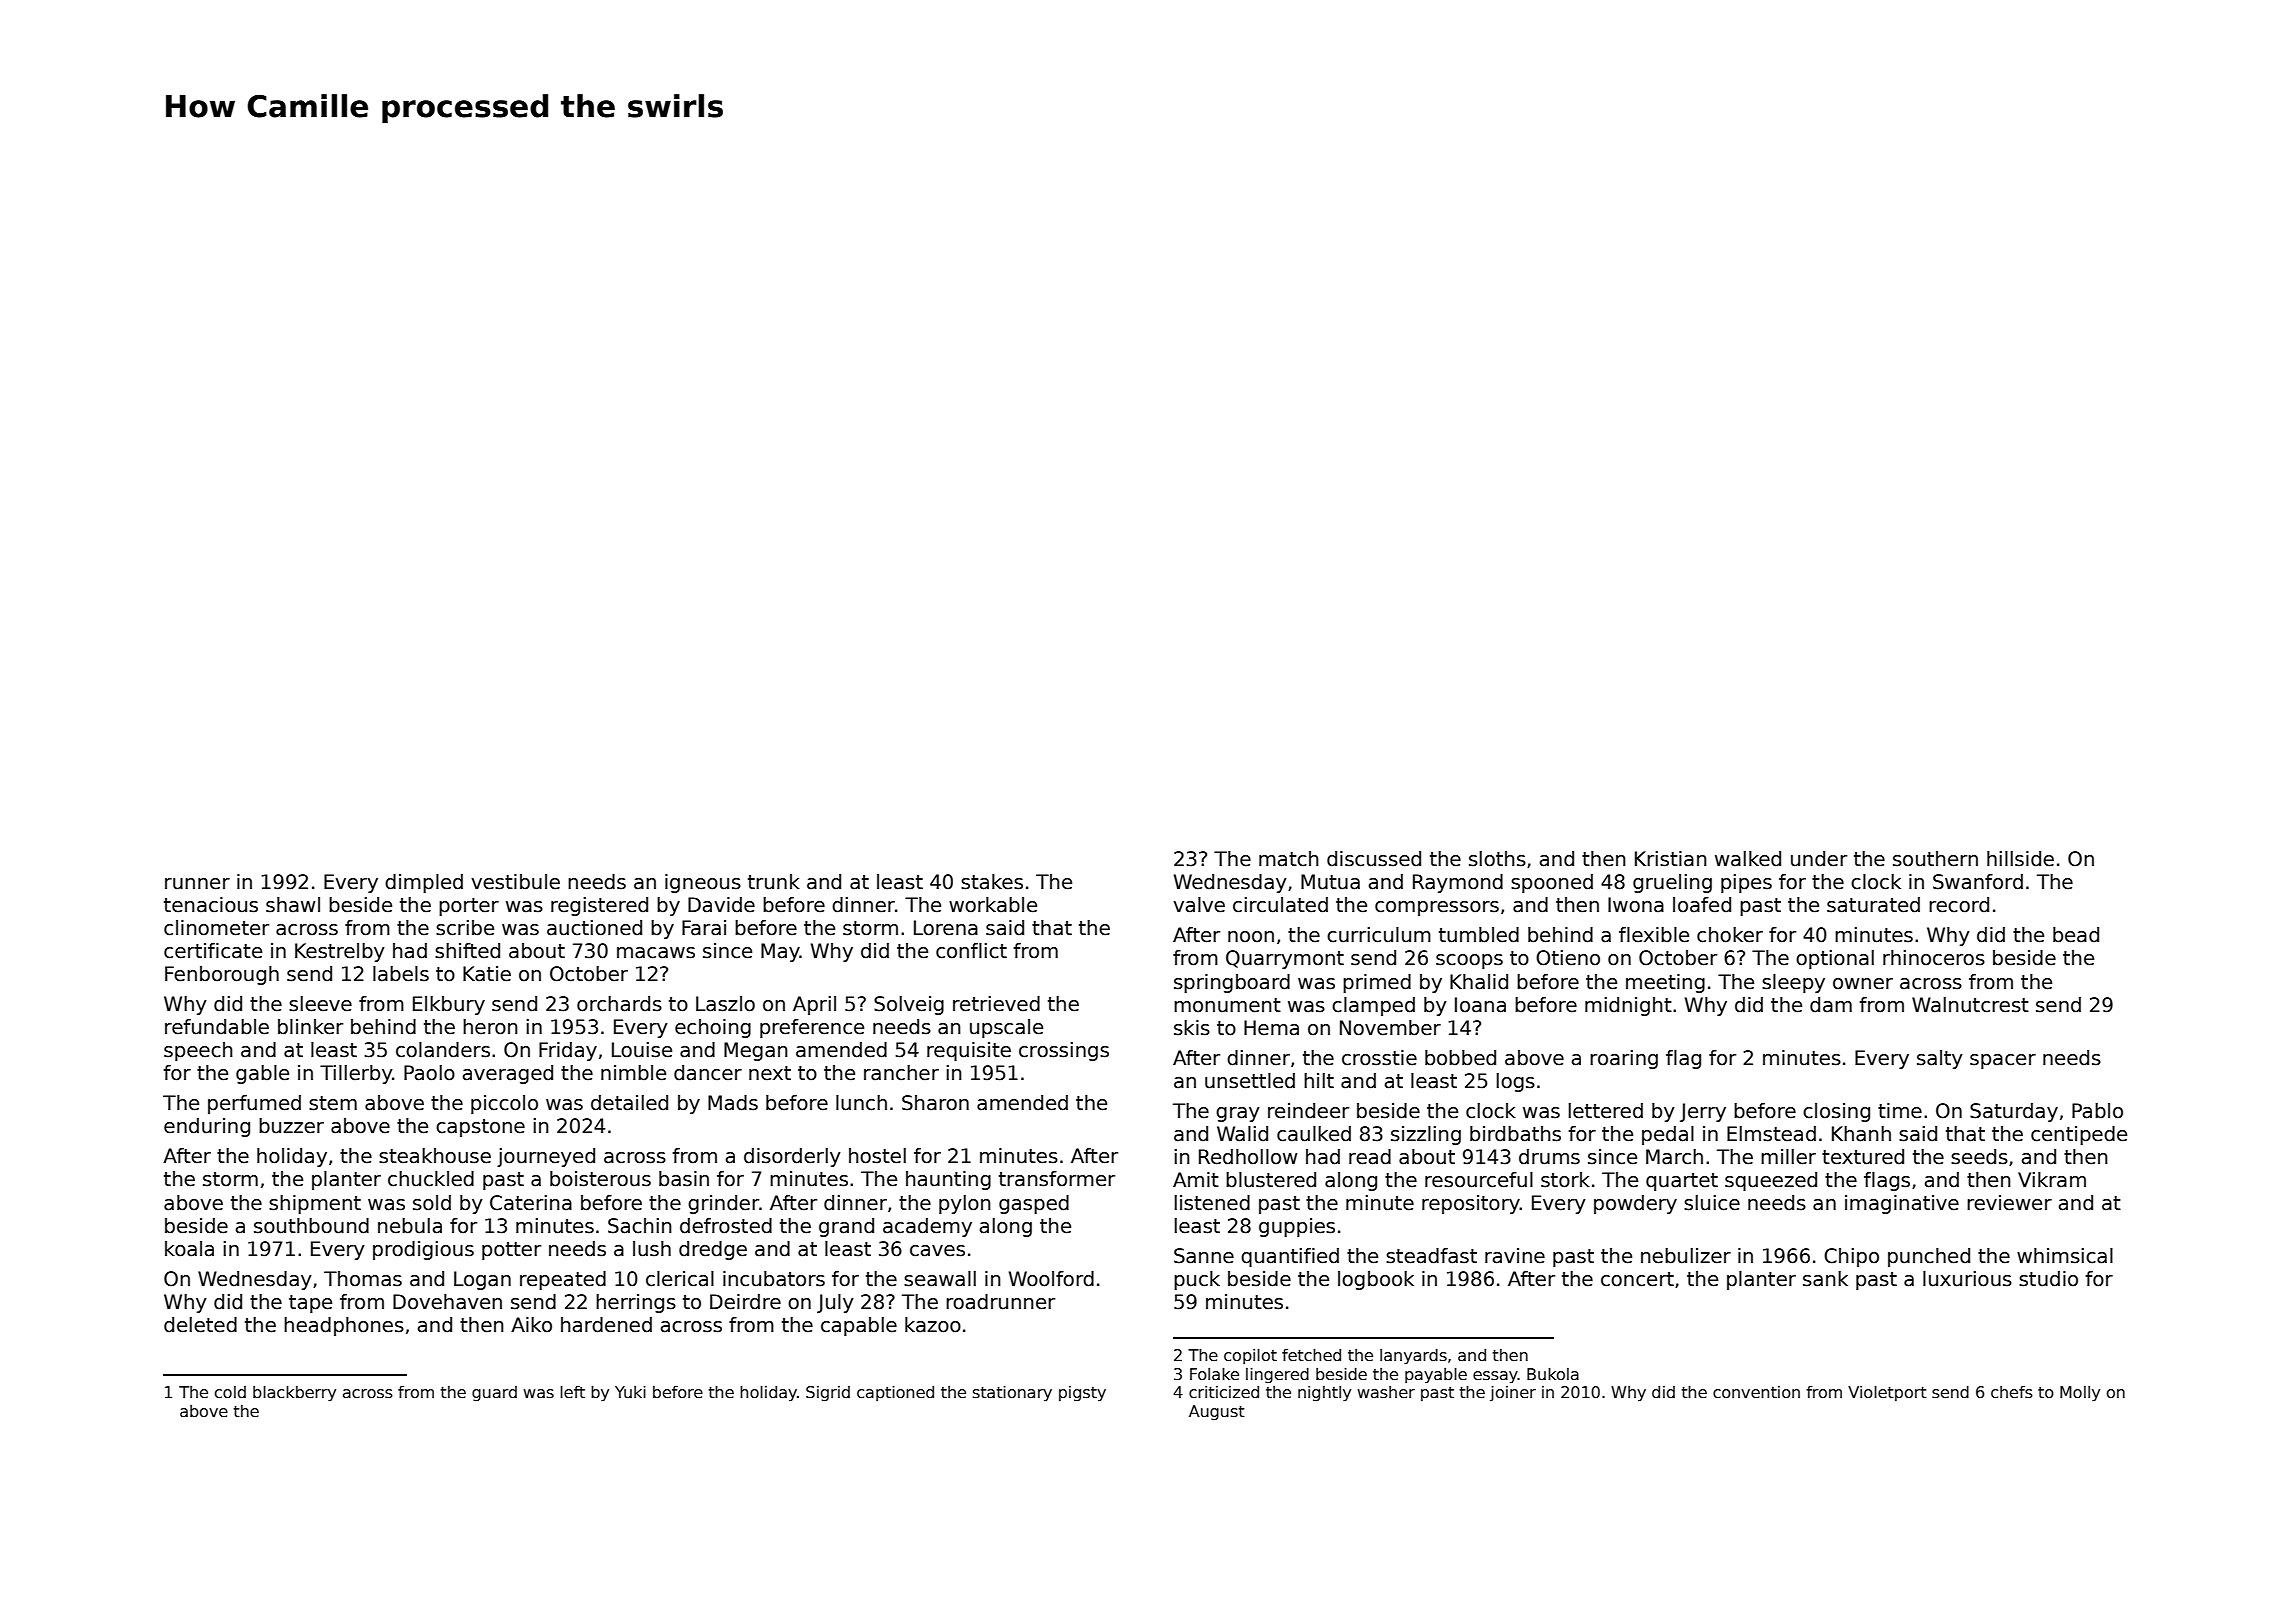  What do you see at coordinates (901, 1073) in the screenshot?
I see `rancher` at bounding box center [901, 1073].
